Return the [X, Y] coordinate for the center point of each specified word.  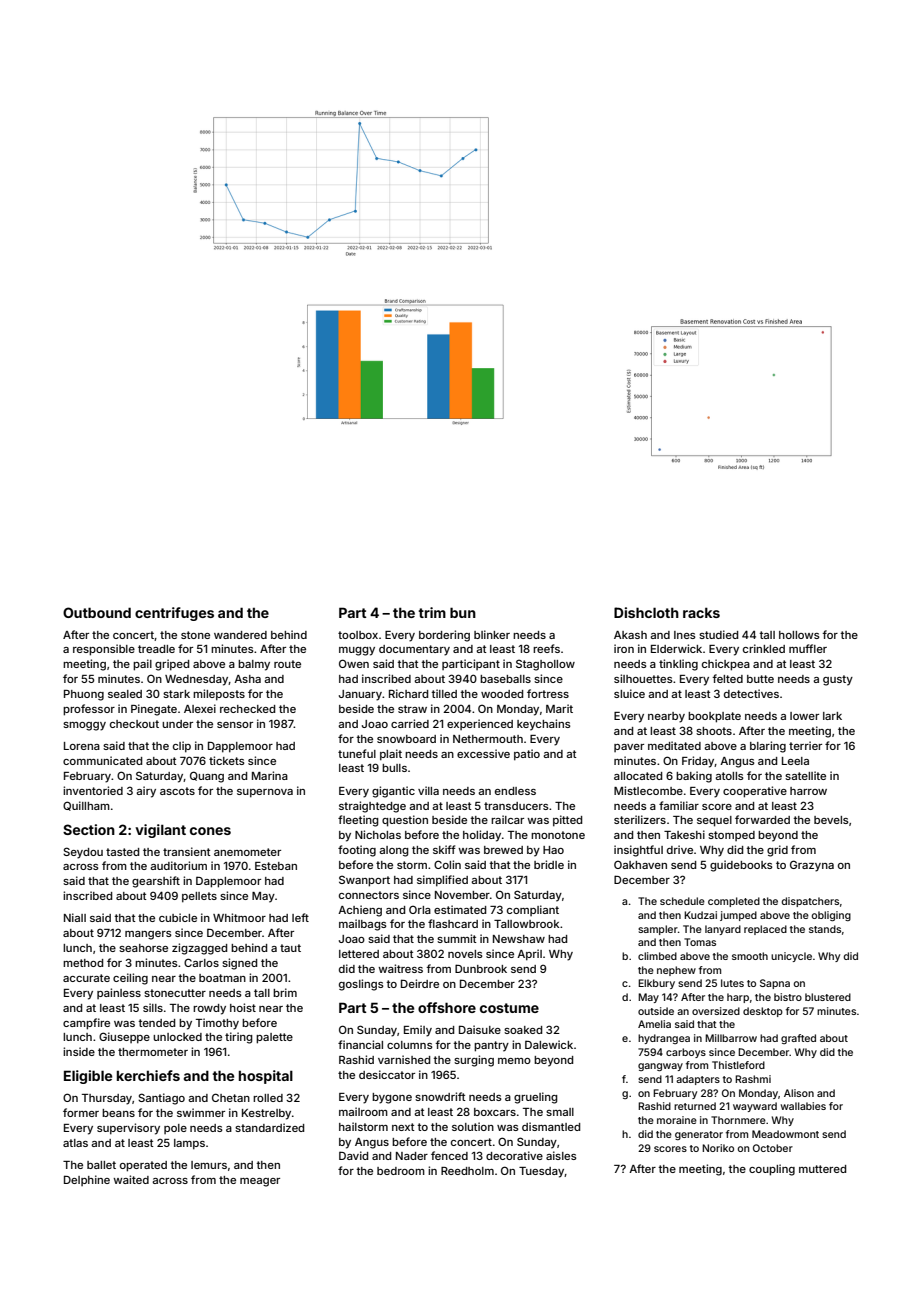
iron [624, 648]
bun [463, 612]
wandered [240, 635]
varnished [404, 1059]
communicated [102, 760]
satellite [805, 775]
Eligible [88, 1077]
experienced [480, 724]
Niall [75, 917]
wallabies [803, 1106]
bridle [549, 864]
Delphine [87, 1180]
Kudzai [700, 915]
